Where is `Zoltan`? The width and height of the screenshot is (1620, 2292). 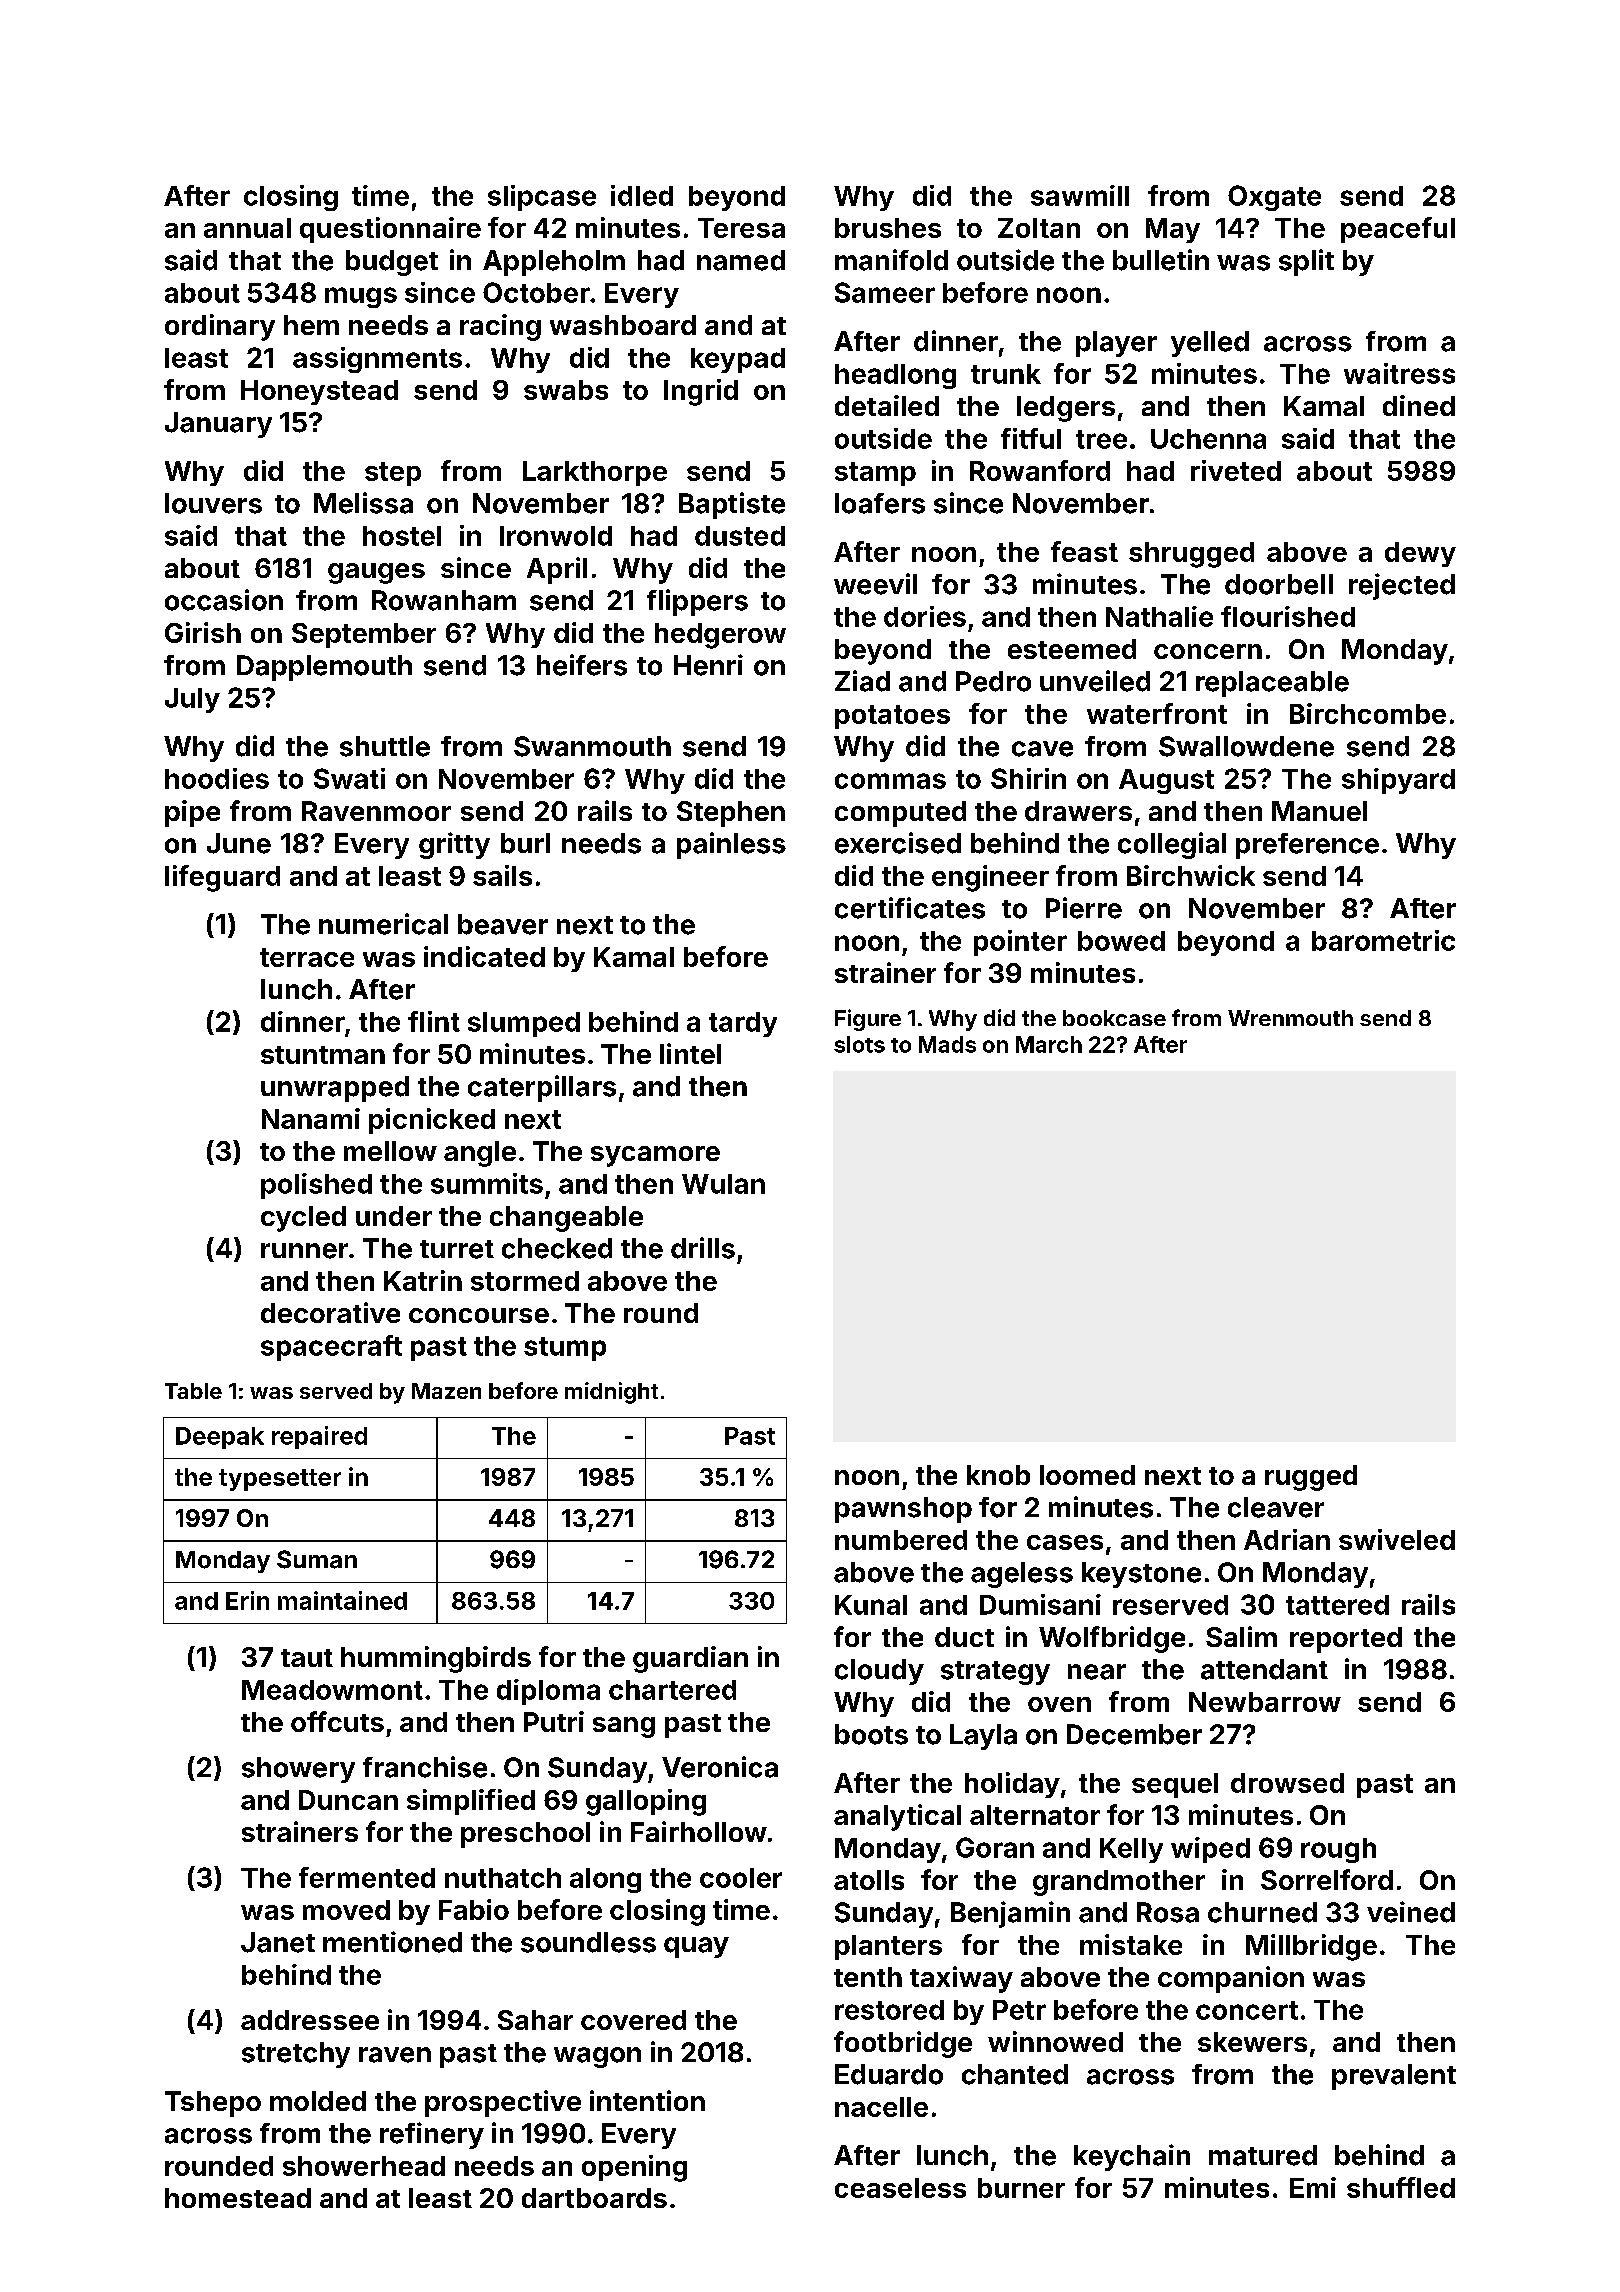
Zoltan is located at coordinates (1039, 228).
